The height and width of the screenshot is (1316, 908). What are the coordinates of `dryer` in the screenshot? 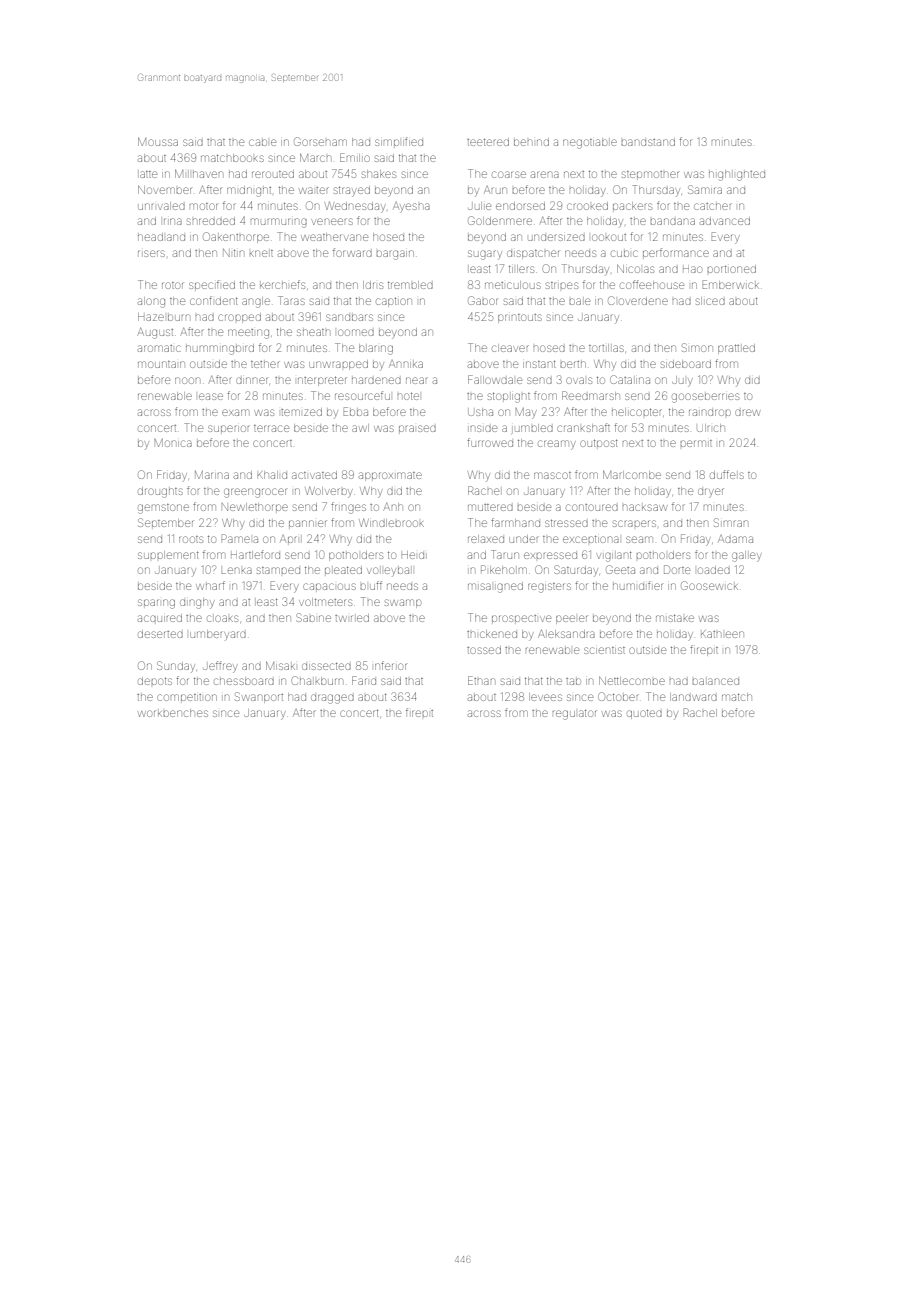 It's located at (710, 493).
